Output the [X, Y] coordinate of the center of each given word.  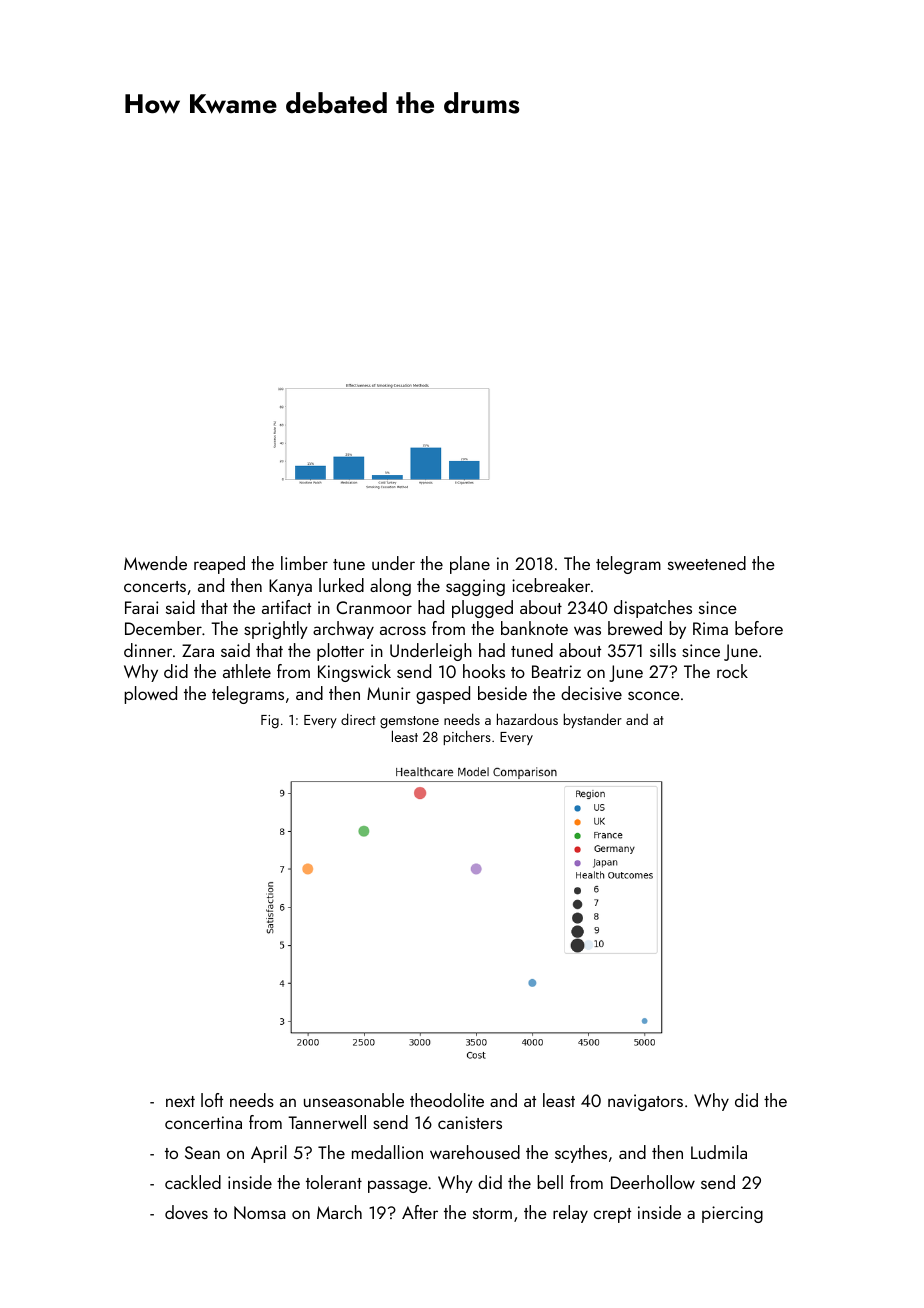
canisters [470, 1122]
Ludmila [719, 1152]
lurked [341, 585]
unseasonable [354, 1100]
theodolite [447, 1100]
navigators [645, 1102]
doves [186, 1212]
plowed [150, 695]
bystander [593, 720]
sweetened [707, 563]
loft [212, 1100]
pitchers [467, 737]
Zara [198, 650]
